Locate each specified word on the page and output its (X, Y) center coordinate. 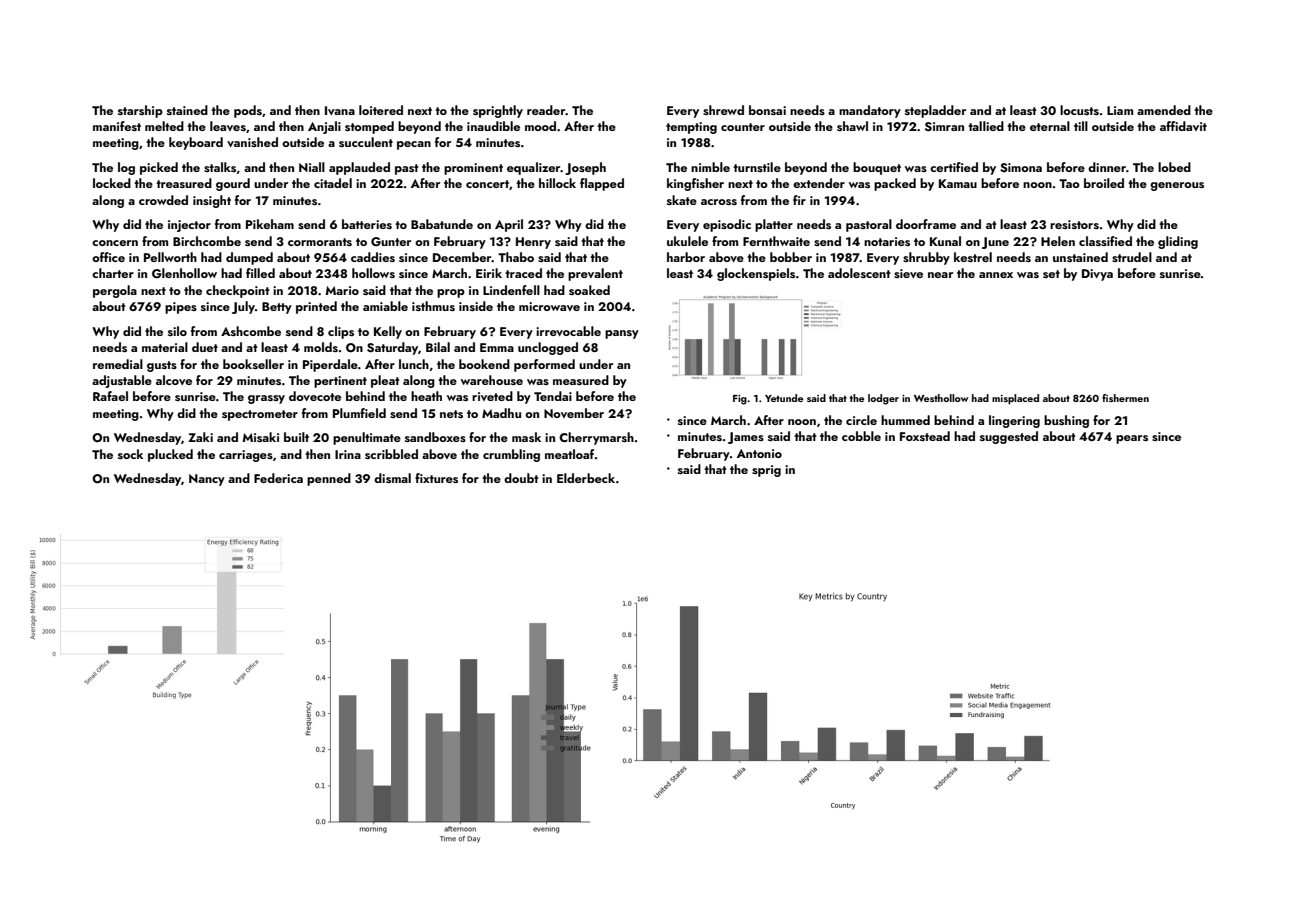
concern (115, 243)
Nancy (207, 480)
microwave (549, 306)
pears (1132, 439)
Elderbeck (586, 478)
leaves (228, 126)
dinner (1107, 167)
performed (544, 365)
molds (321, 347)
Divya (1097, 275)
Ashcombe (251, 331)
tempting (691, 128)
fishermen (1125, 398)
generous (1177, 186)
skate (682, 200)
